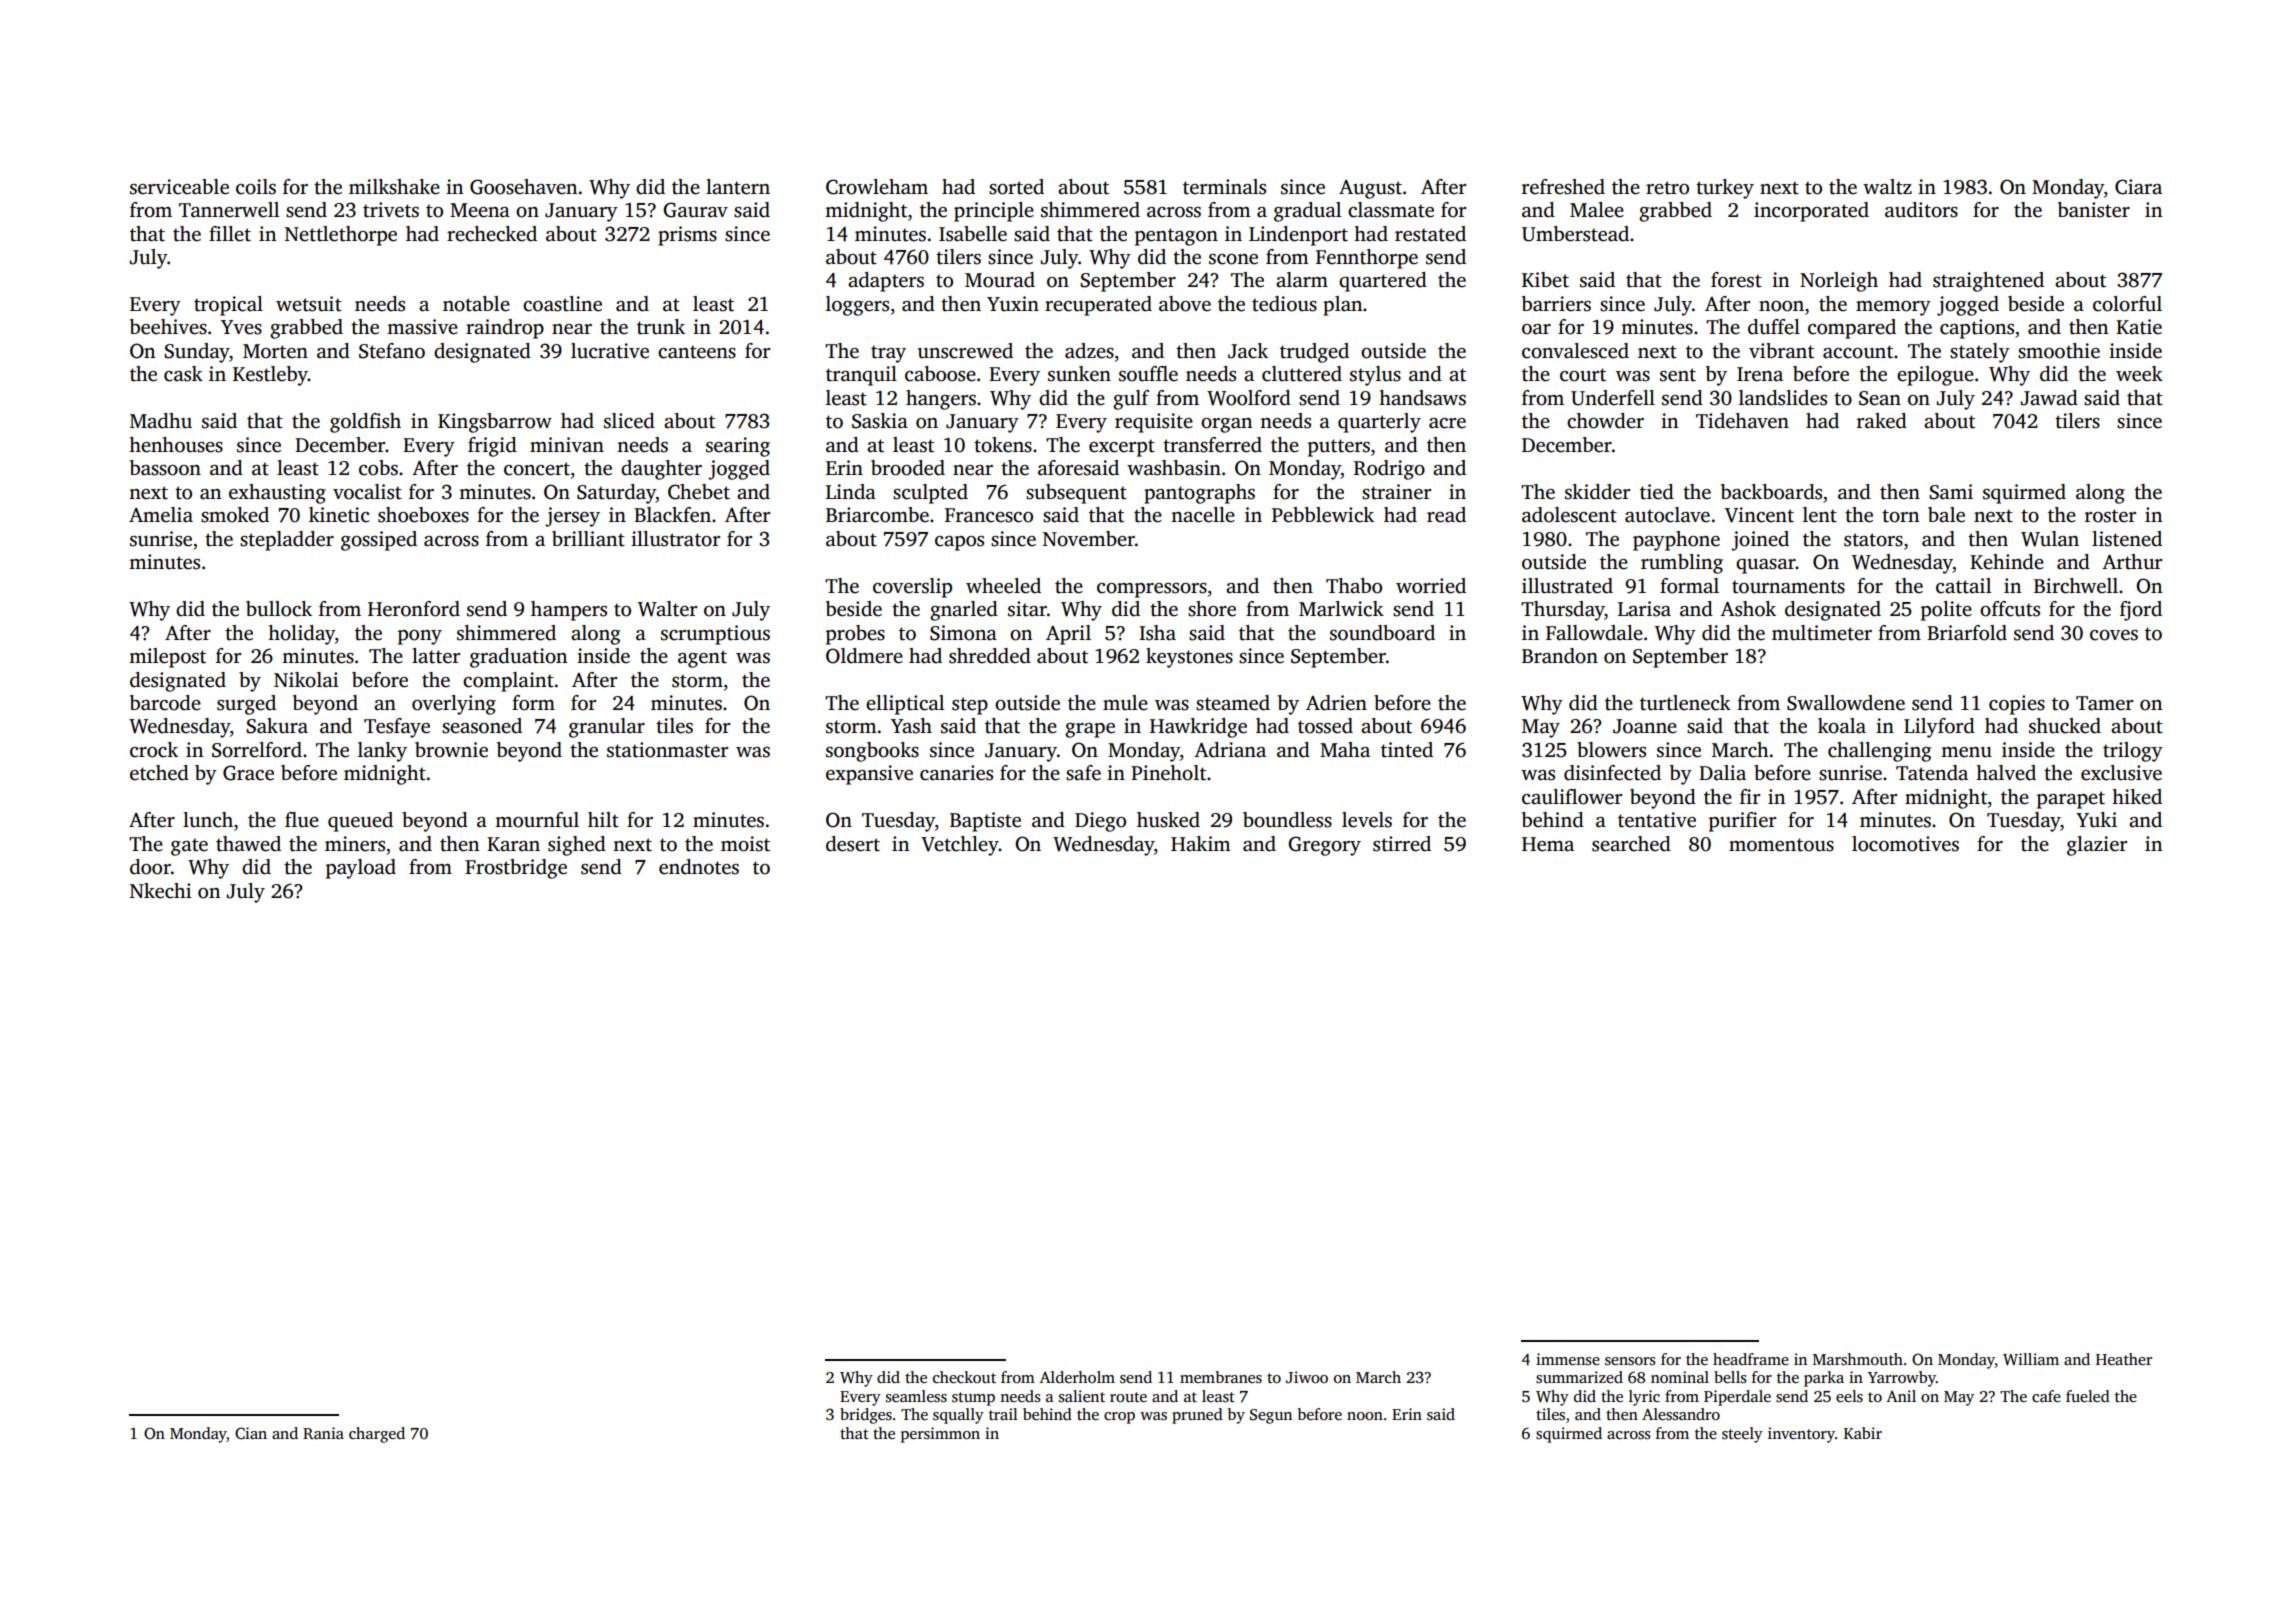  I want to click on terminals, so click(1224, 187).
